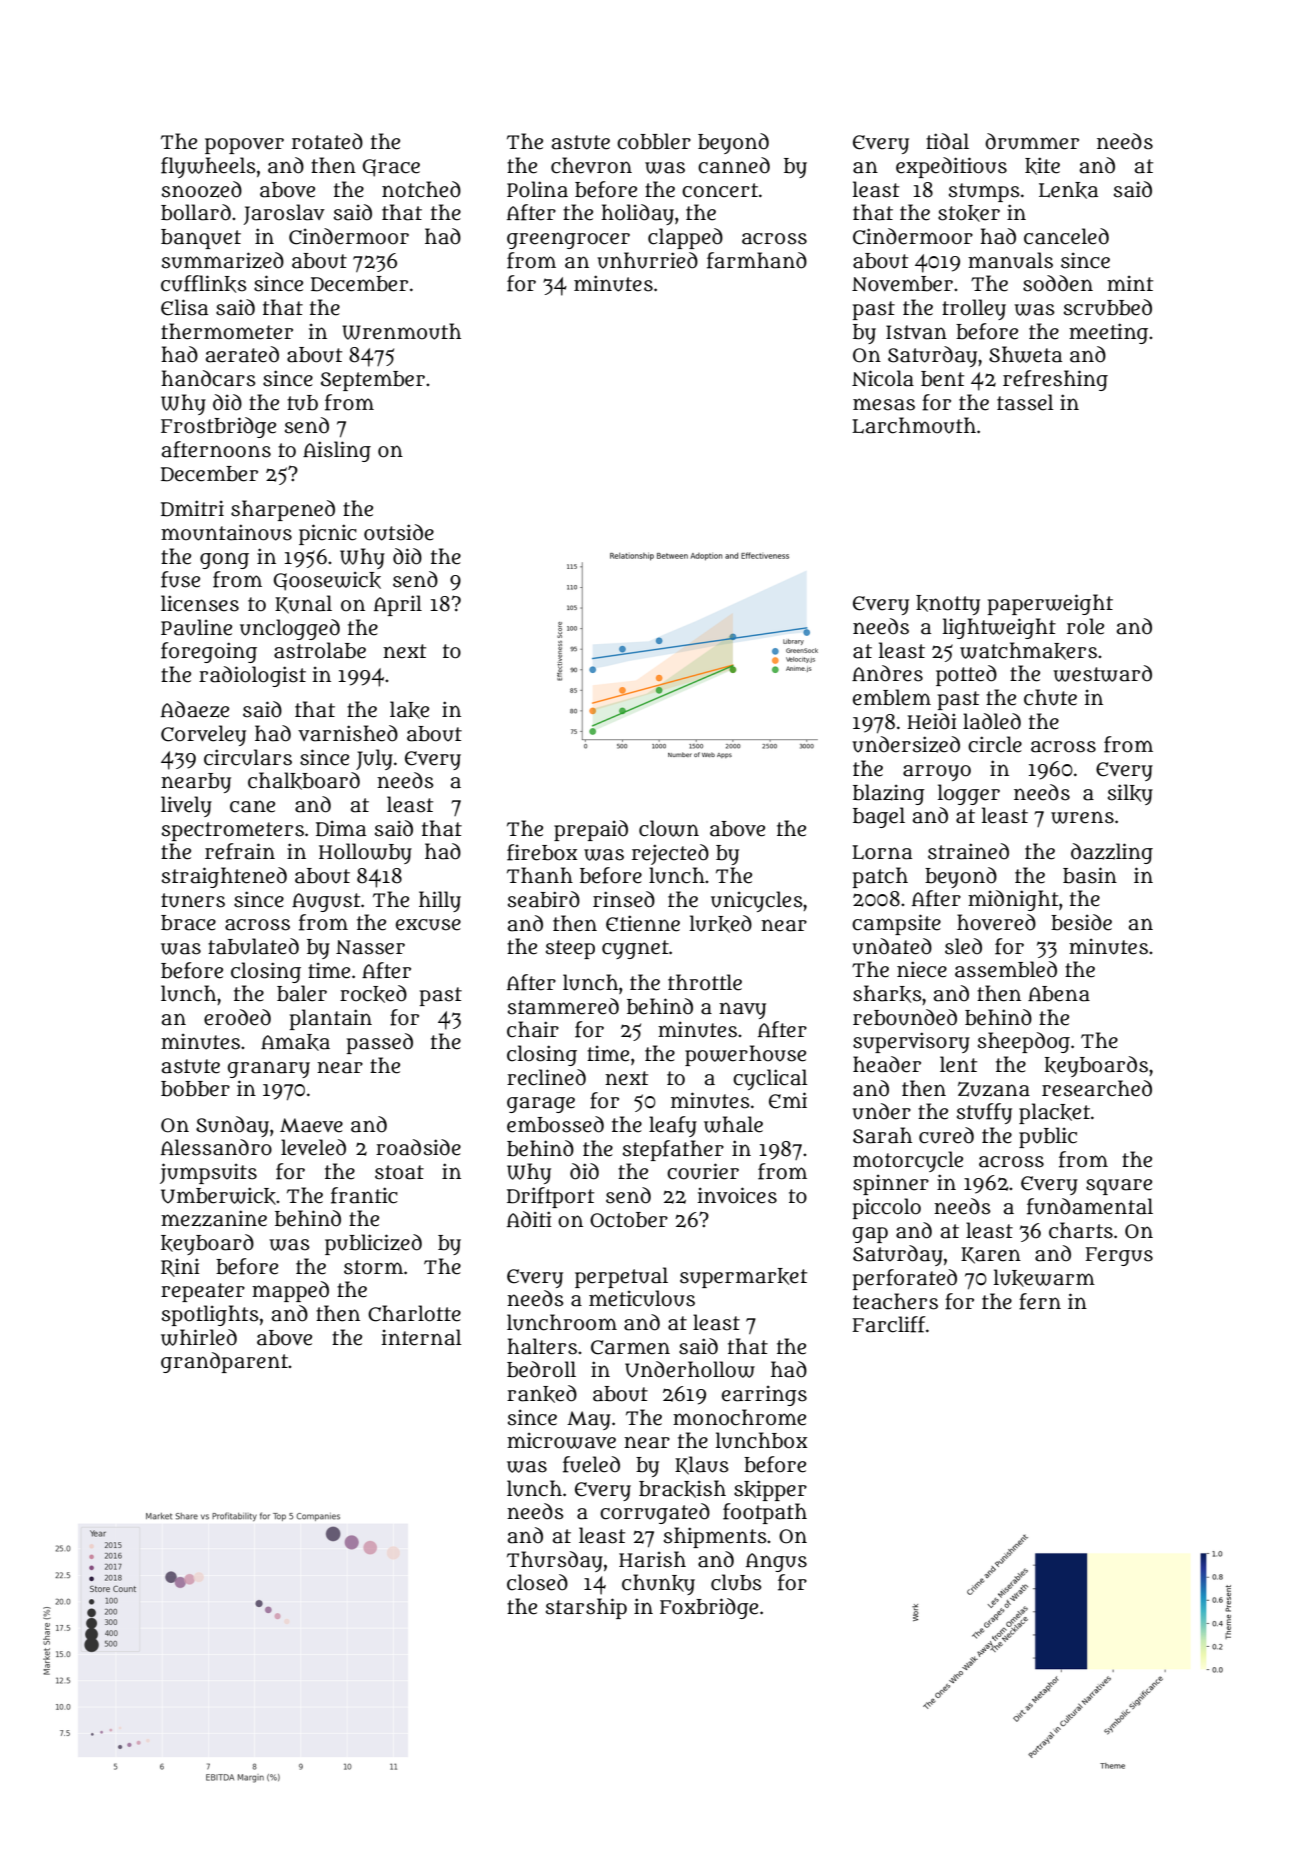 This document has width=1314, height=1858. I want to click on Foxbridge, so click(709, 1608).
